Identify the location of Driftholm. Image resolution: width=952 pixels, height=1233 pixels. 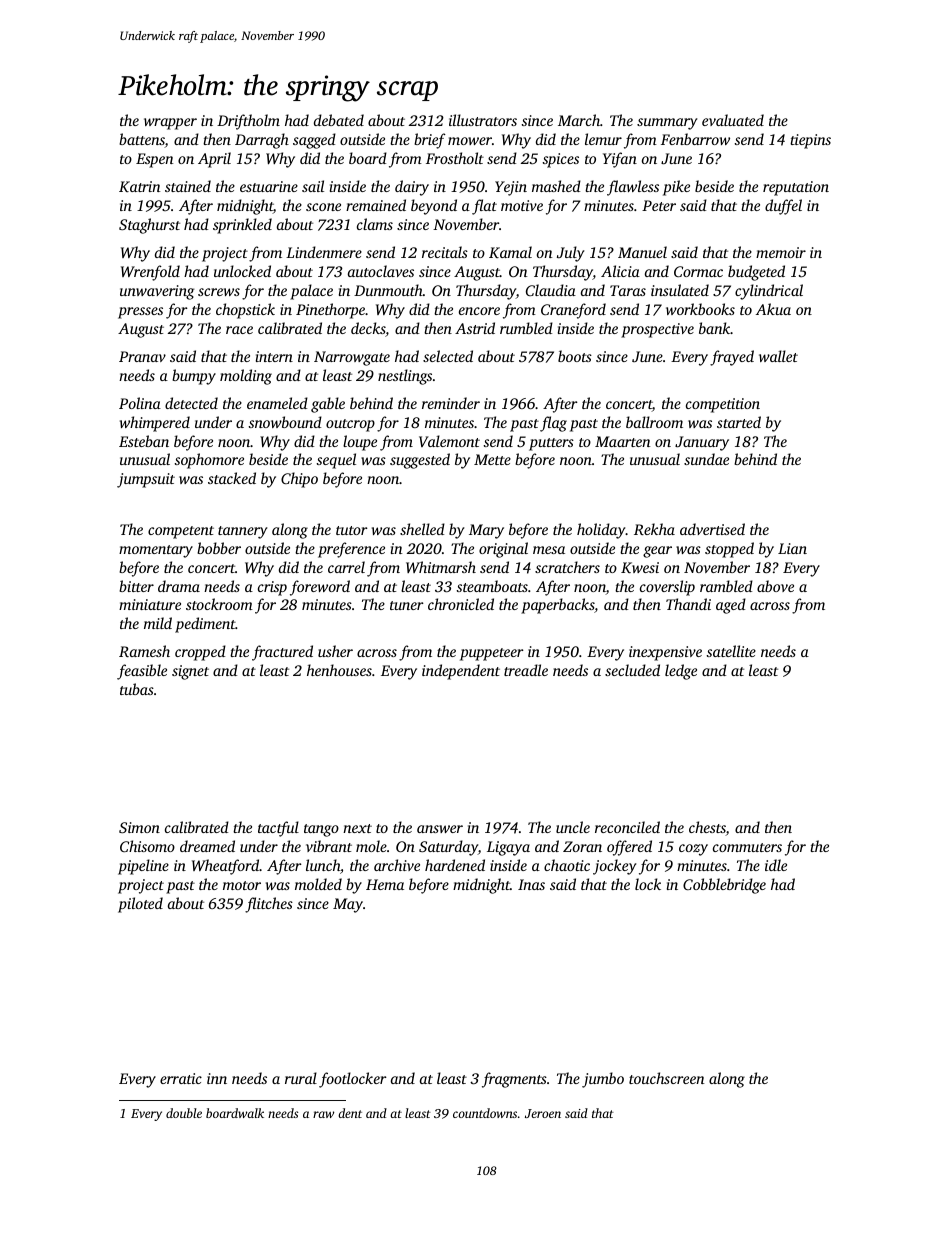
(248, 122).
